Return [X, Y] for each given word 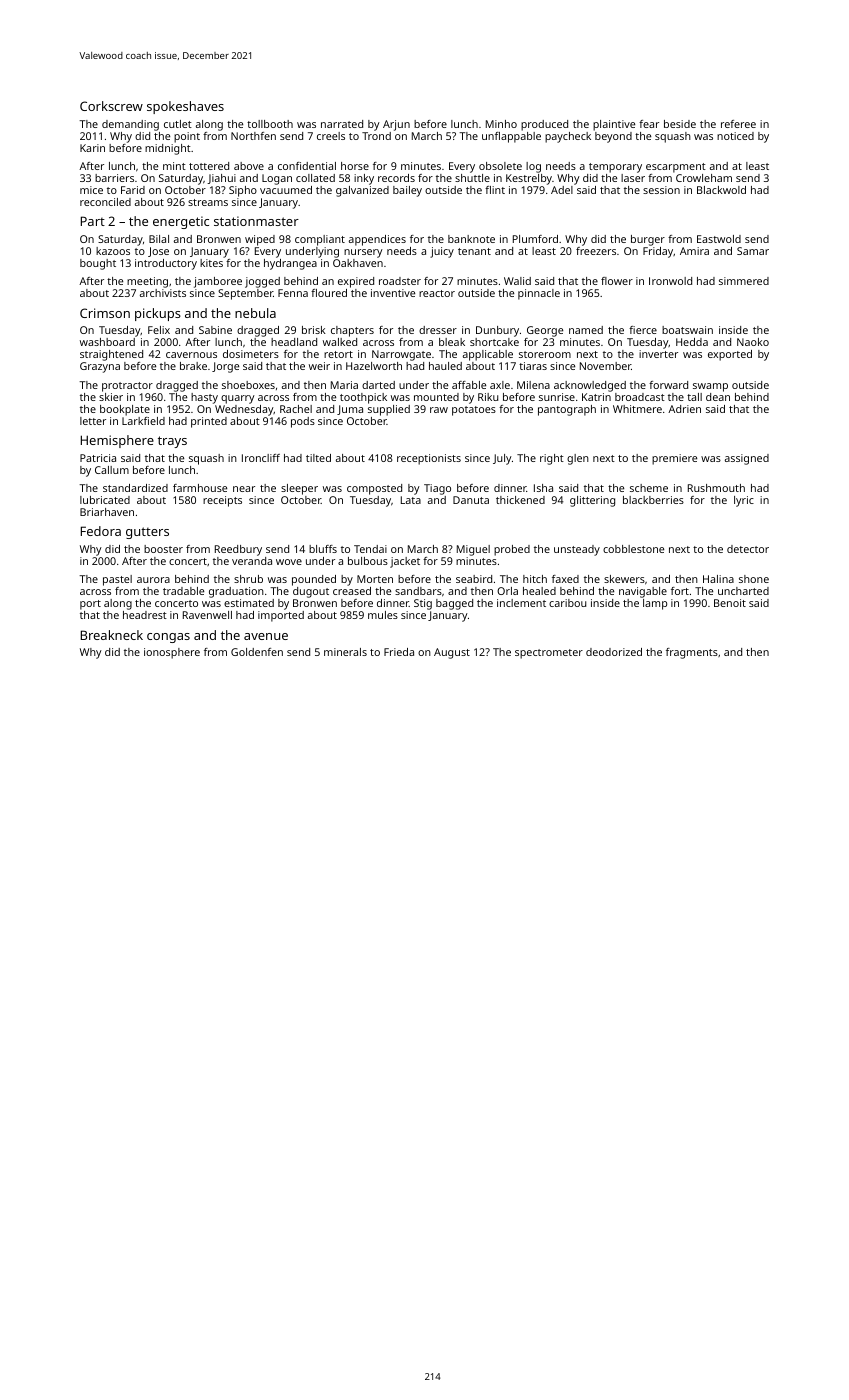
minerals [345, 652]
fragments [692, 653]
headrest [145, 615]
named [586, 330]
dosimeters [251, 354]
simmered [744, 281]
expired [356, 282]
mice [91, 190]
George [545, 331]
